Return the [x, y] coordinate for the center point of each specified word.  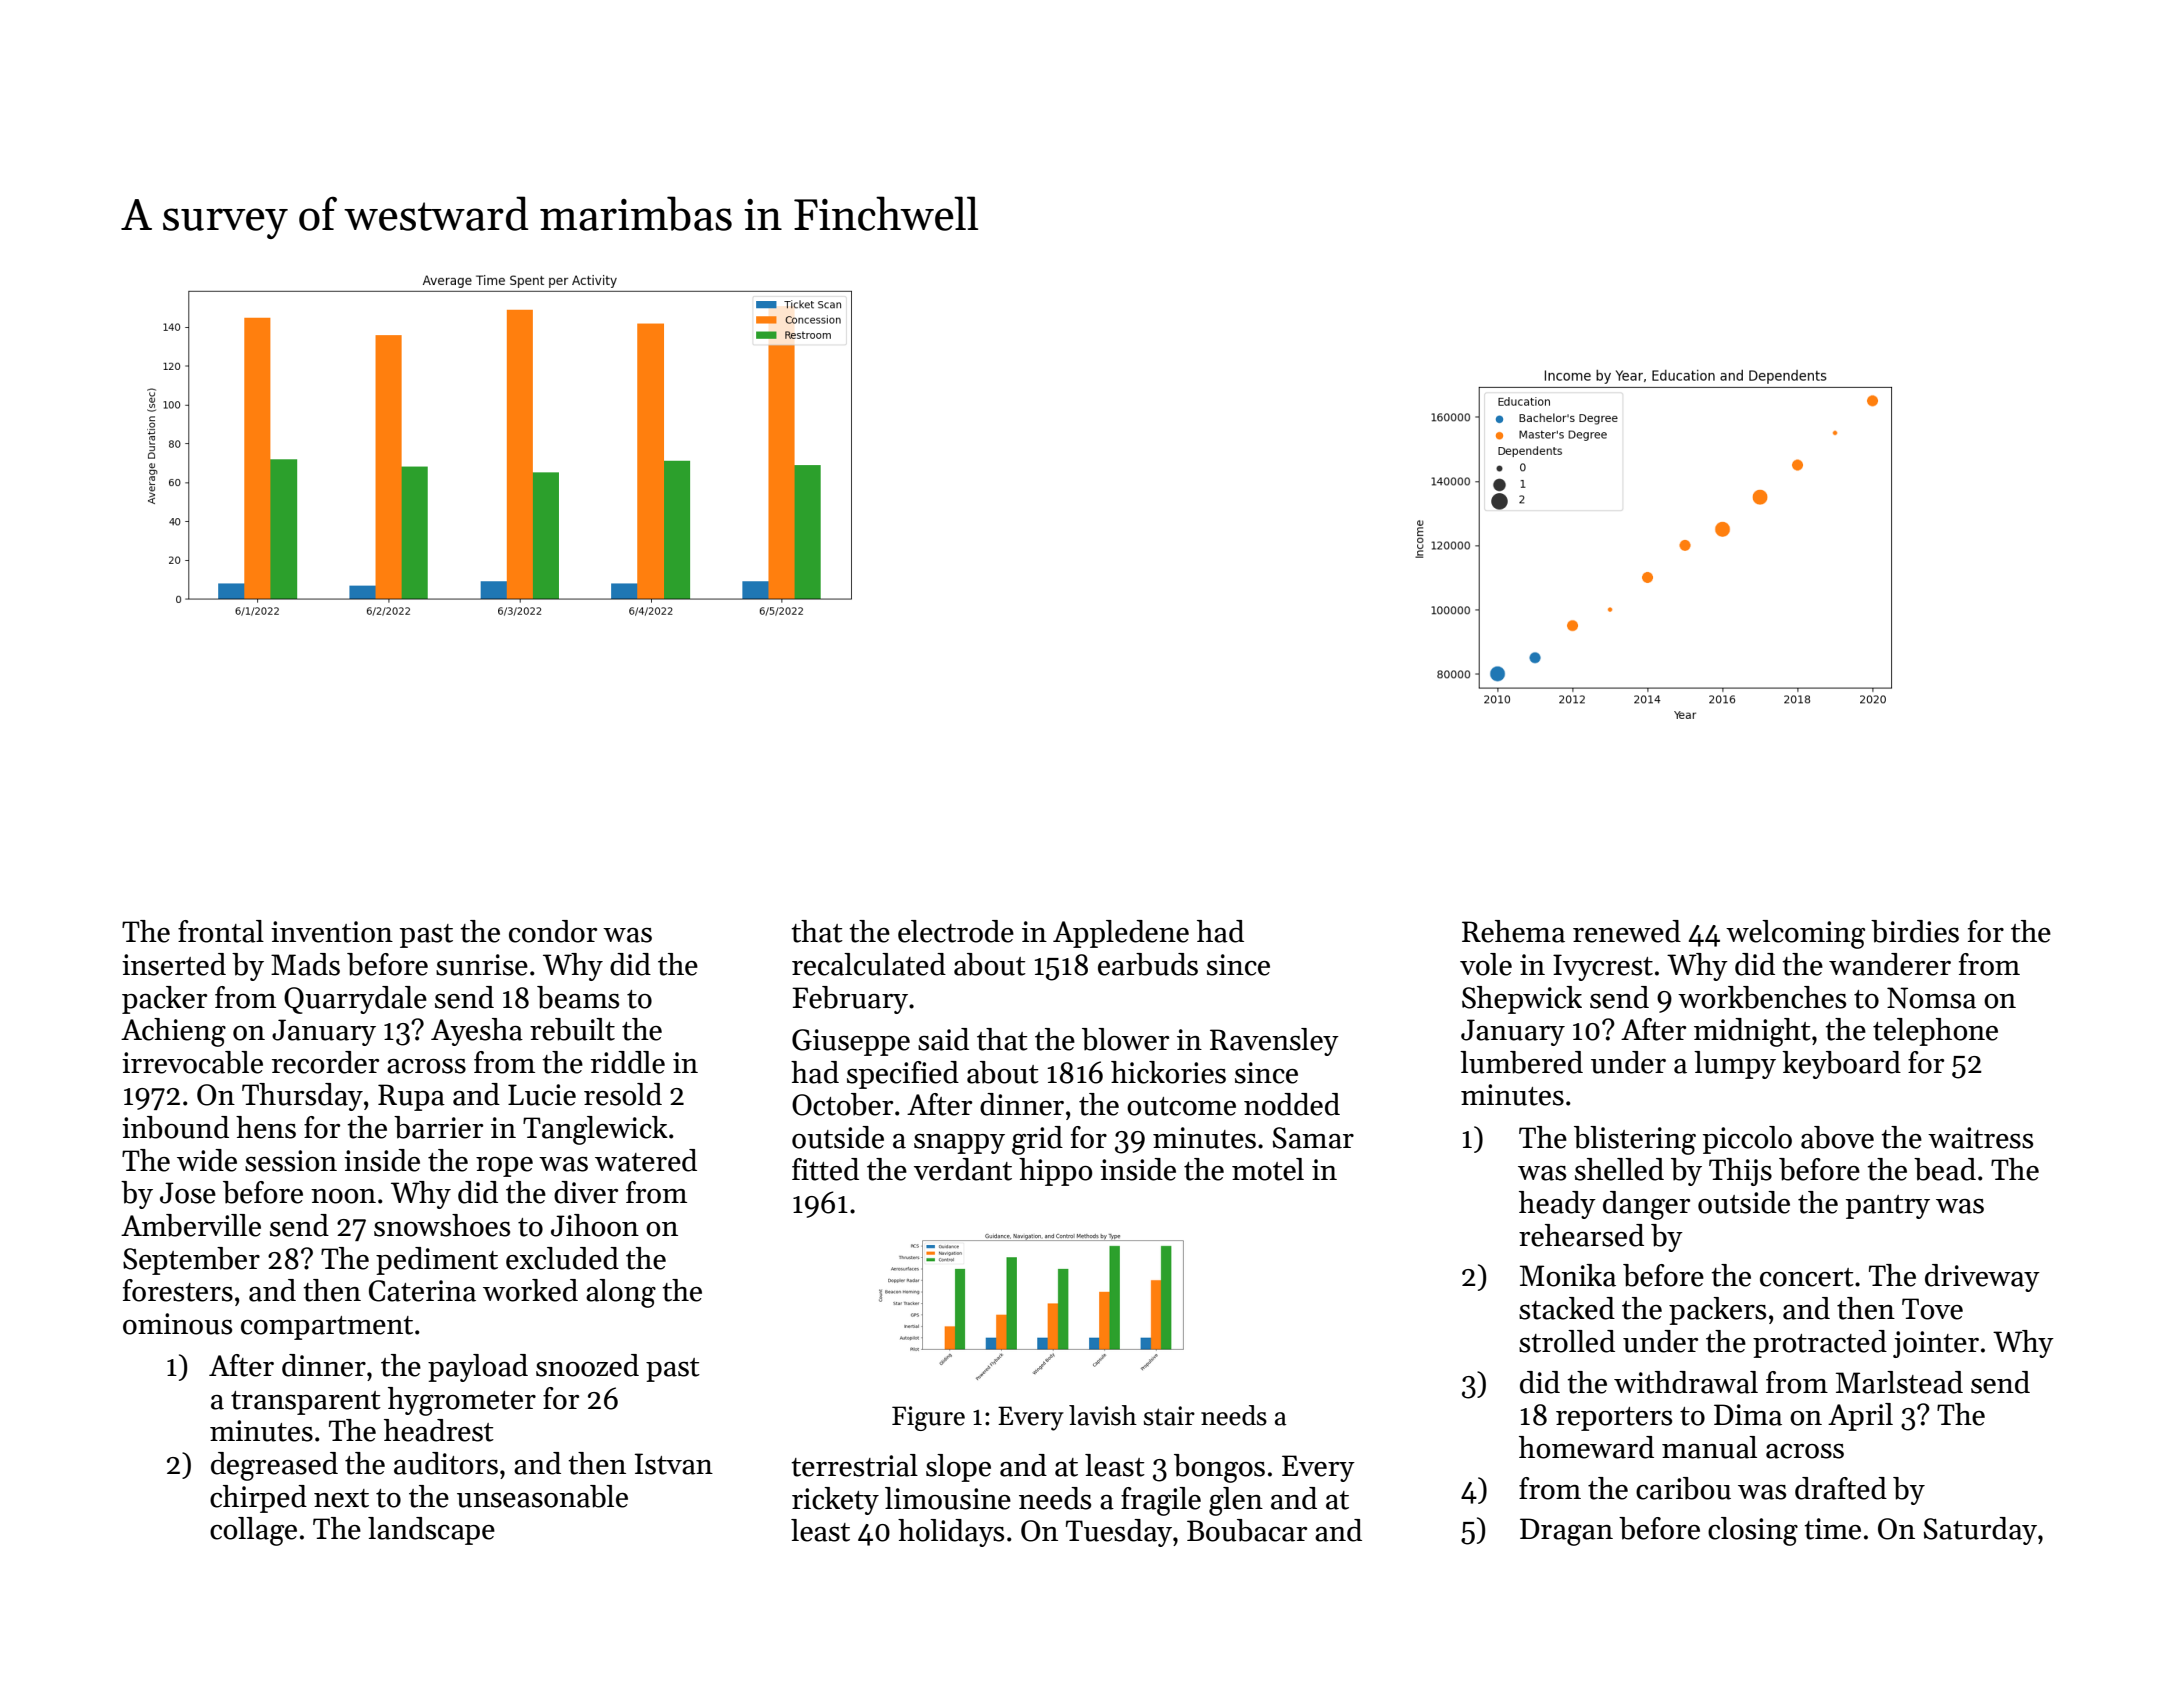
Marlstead [1899, 1382]
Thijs [1740, 1172]
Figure [928, 1418]
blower [1125, 1039]
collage [253, 1531]
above [1837, 1137]
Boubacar [1247, 1530]
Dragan [1566, 1532]
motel [1268, 1169]
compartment [327, 1328]
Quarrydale [355, 1000]
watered [646, 1160]
